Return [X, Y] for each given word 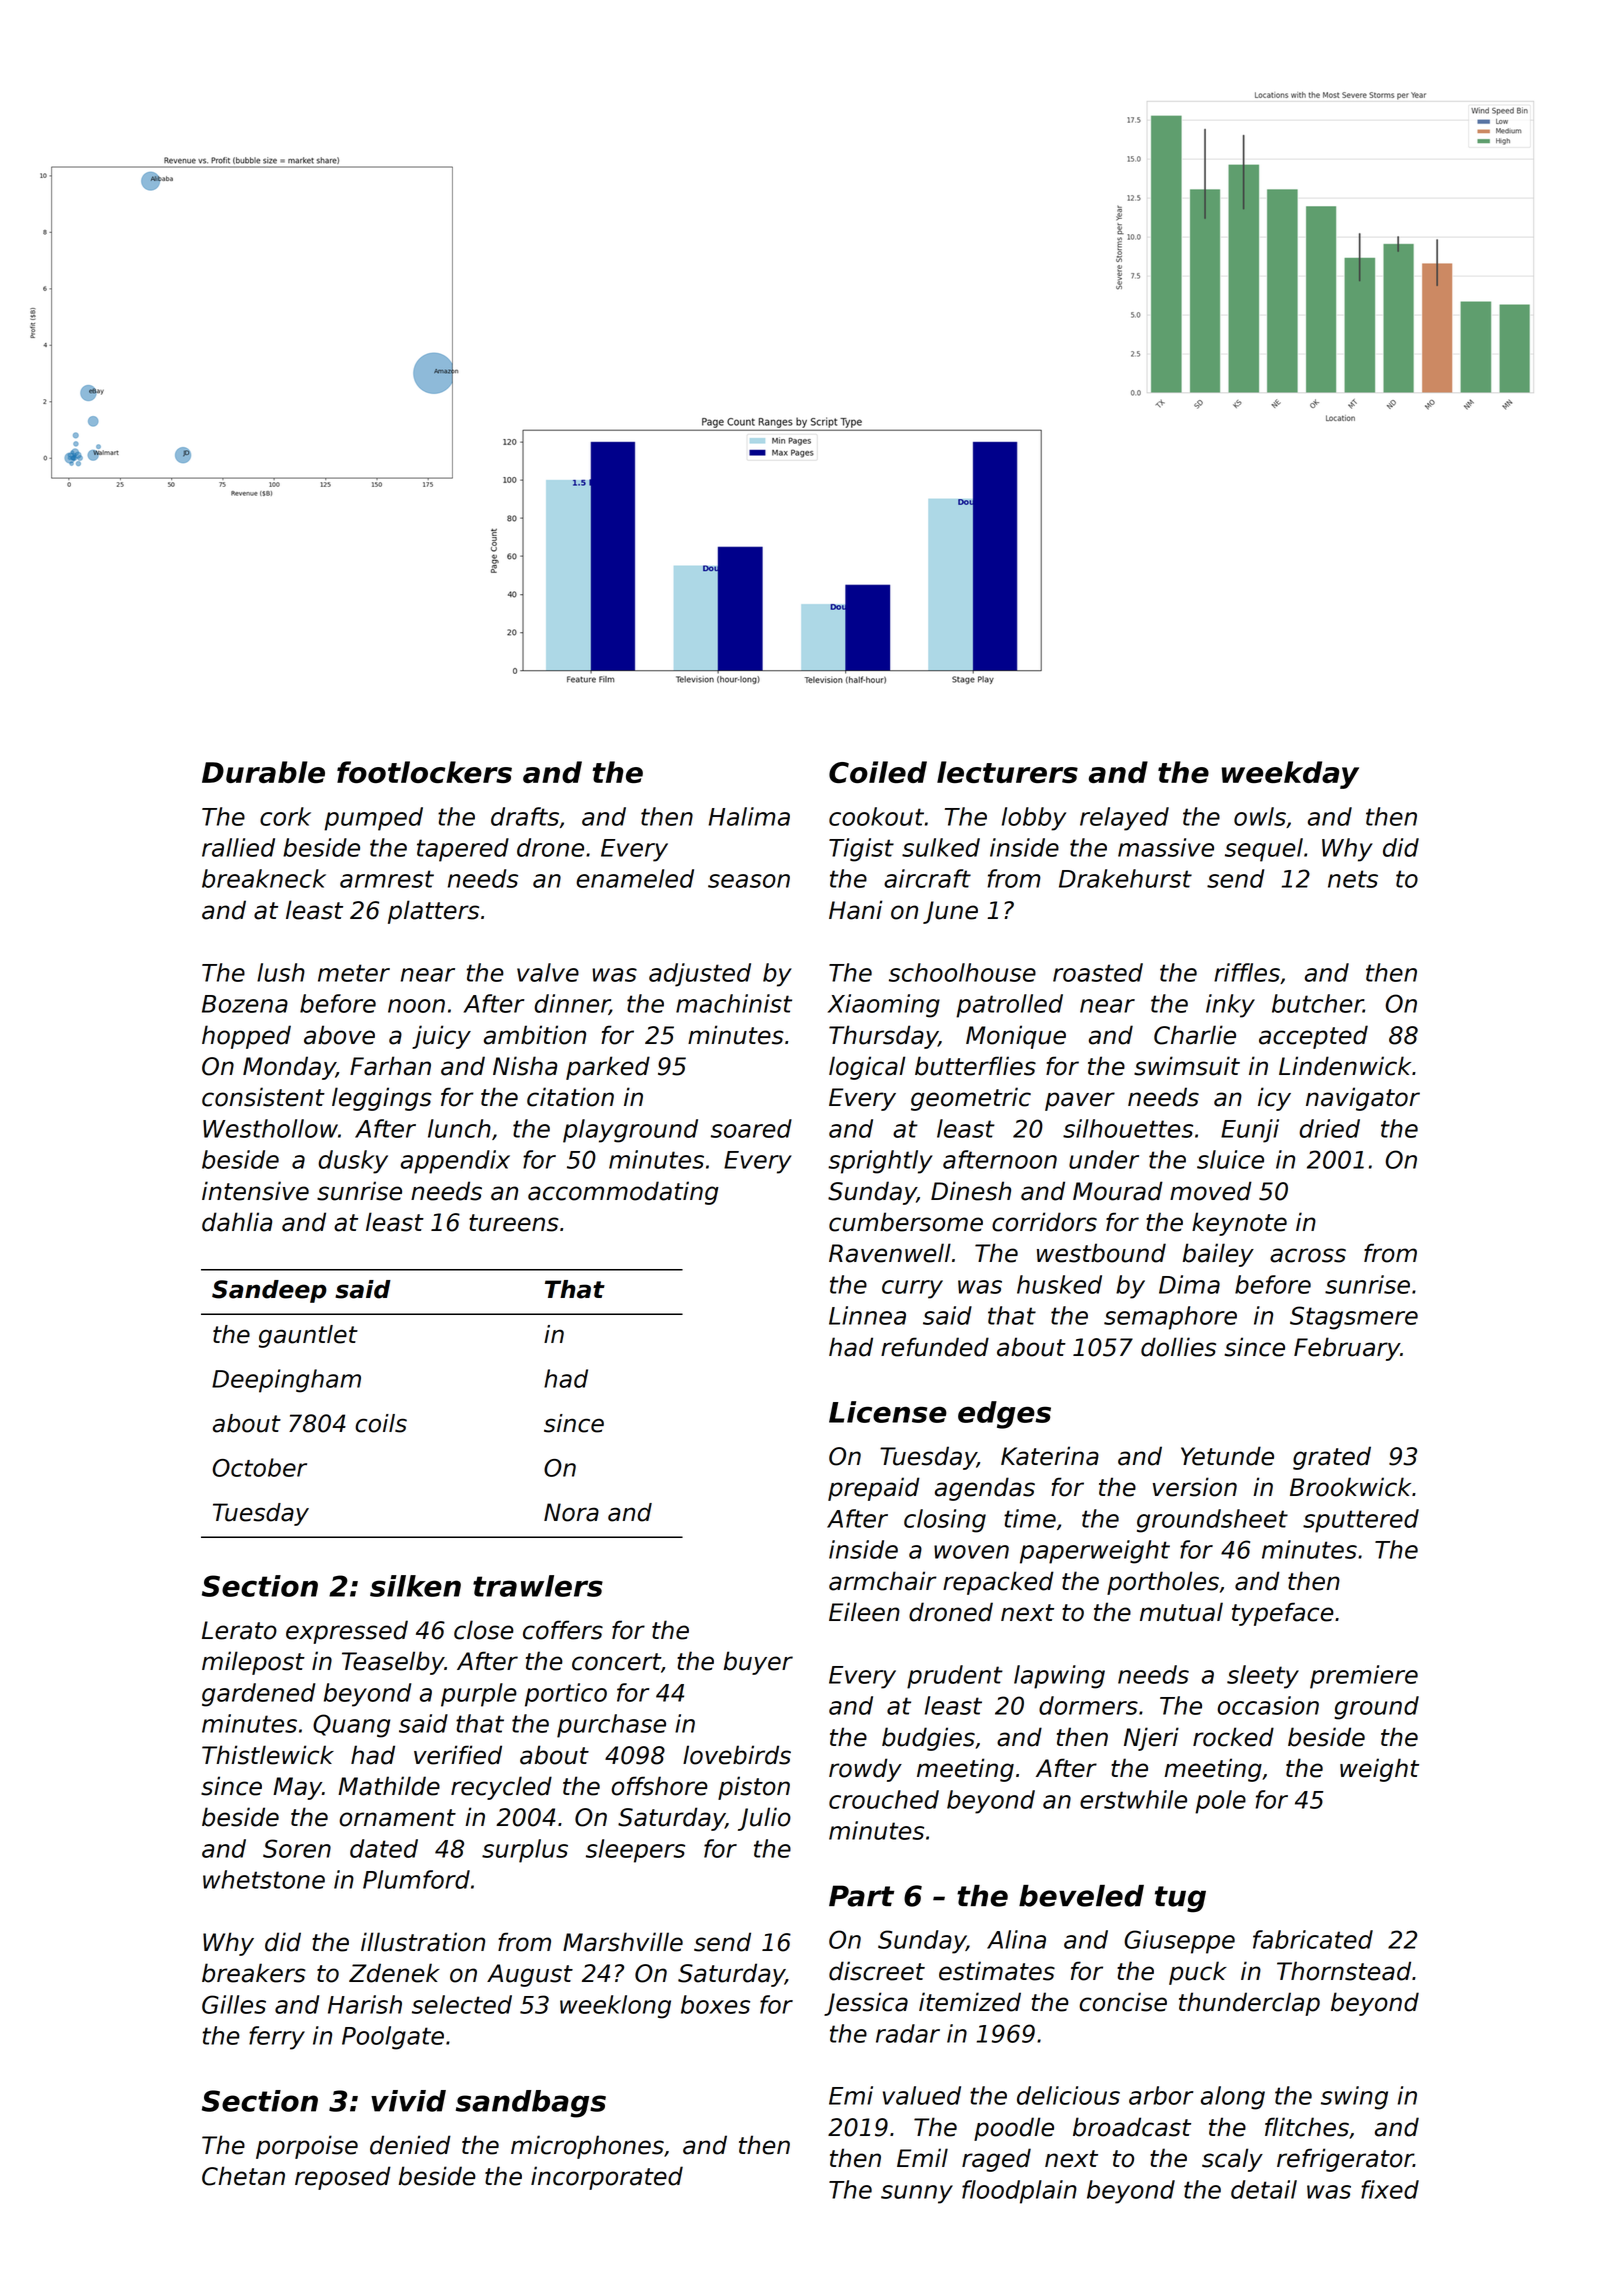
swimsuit [1187, 1066]
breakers [254, 1973]
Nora [571, 1512]
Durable [263, 772]
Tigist [861, 850]
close [484, 1630]
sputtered [1361, 1521]
